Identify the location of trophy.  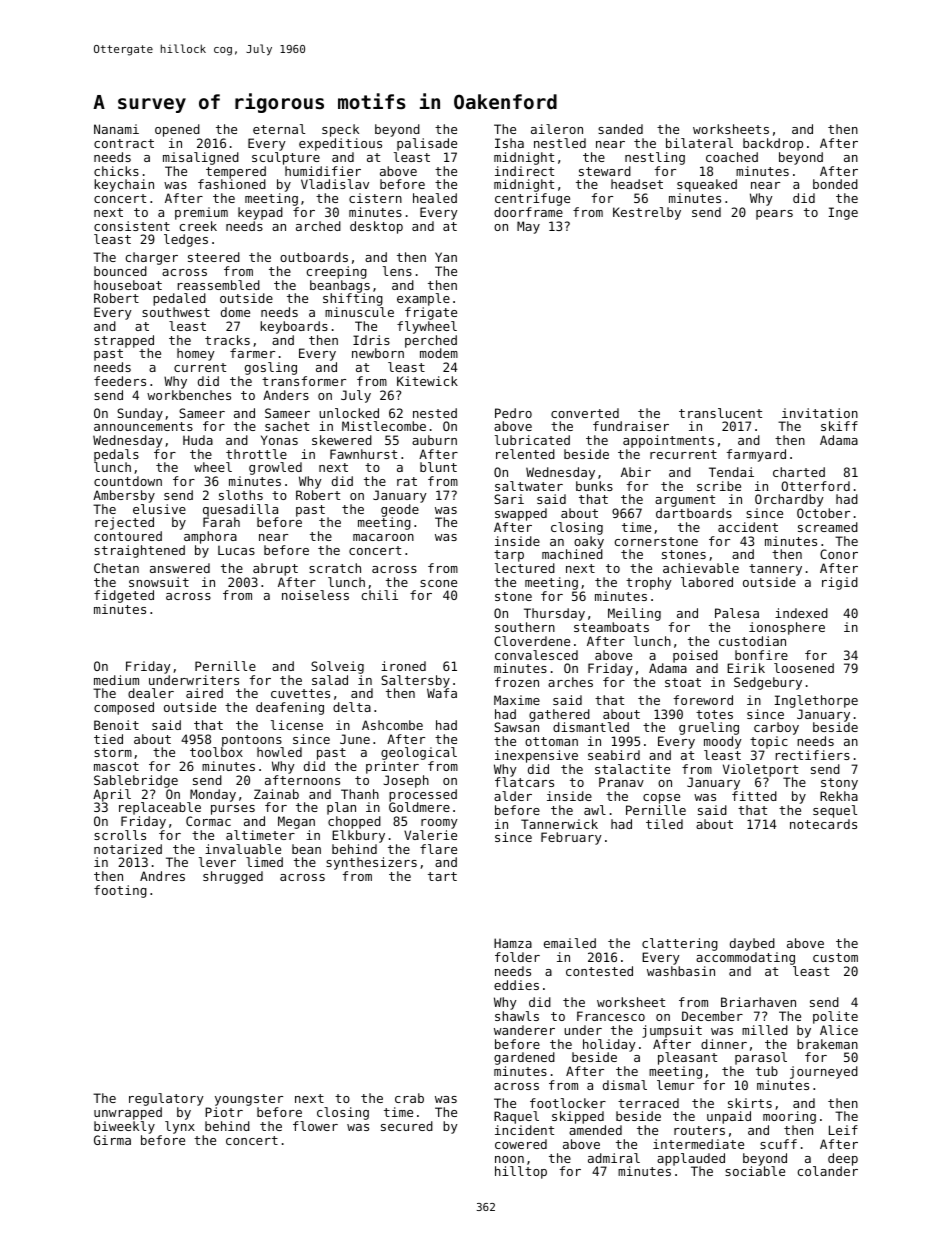
(649, 583).
